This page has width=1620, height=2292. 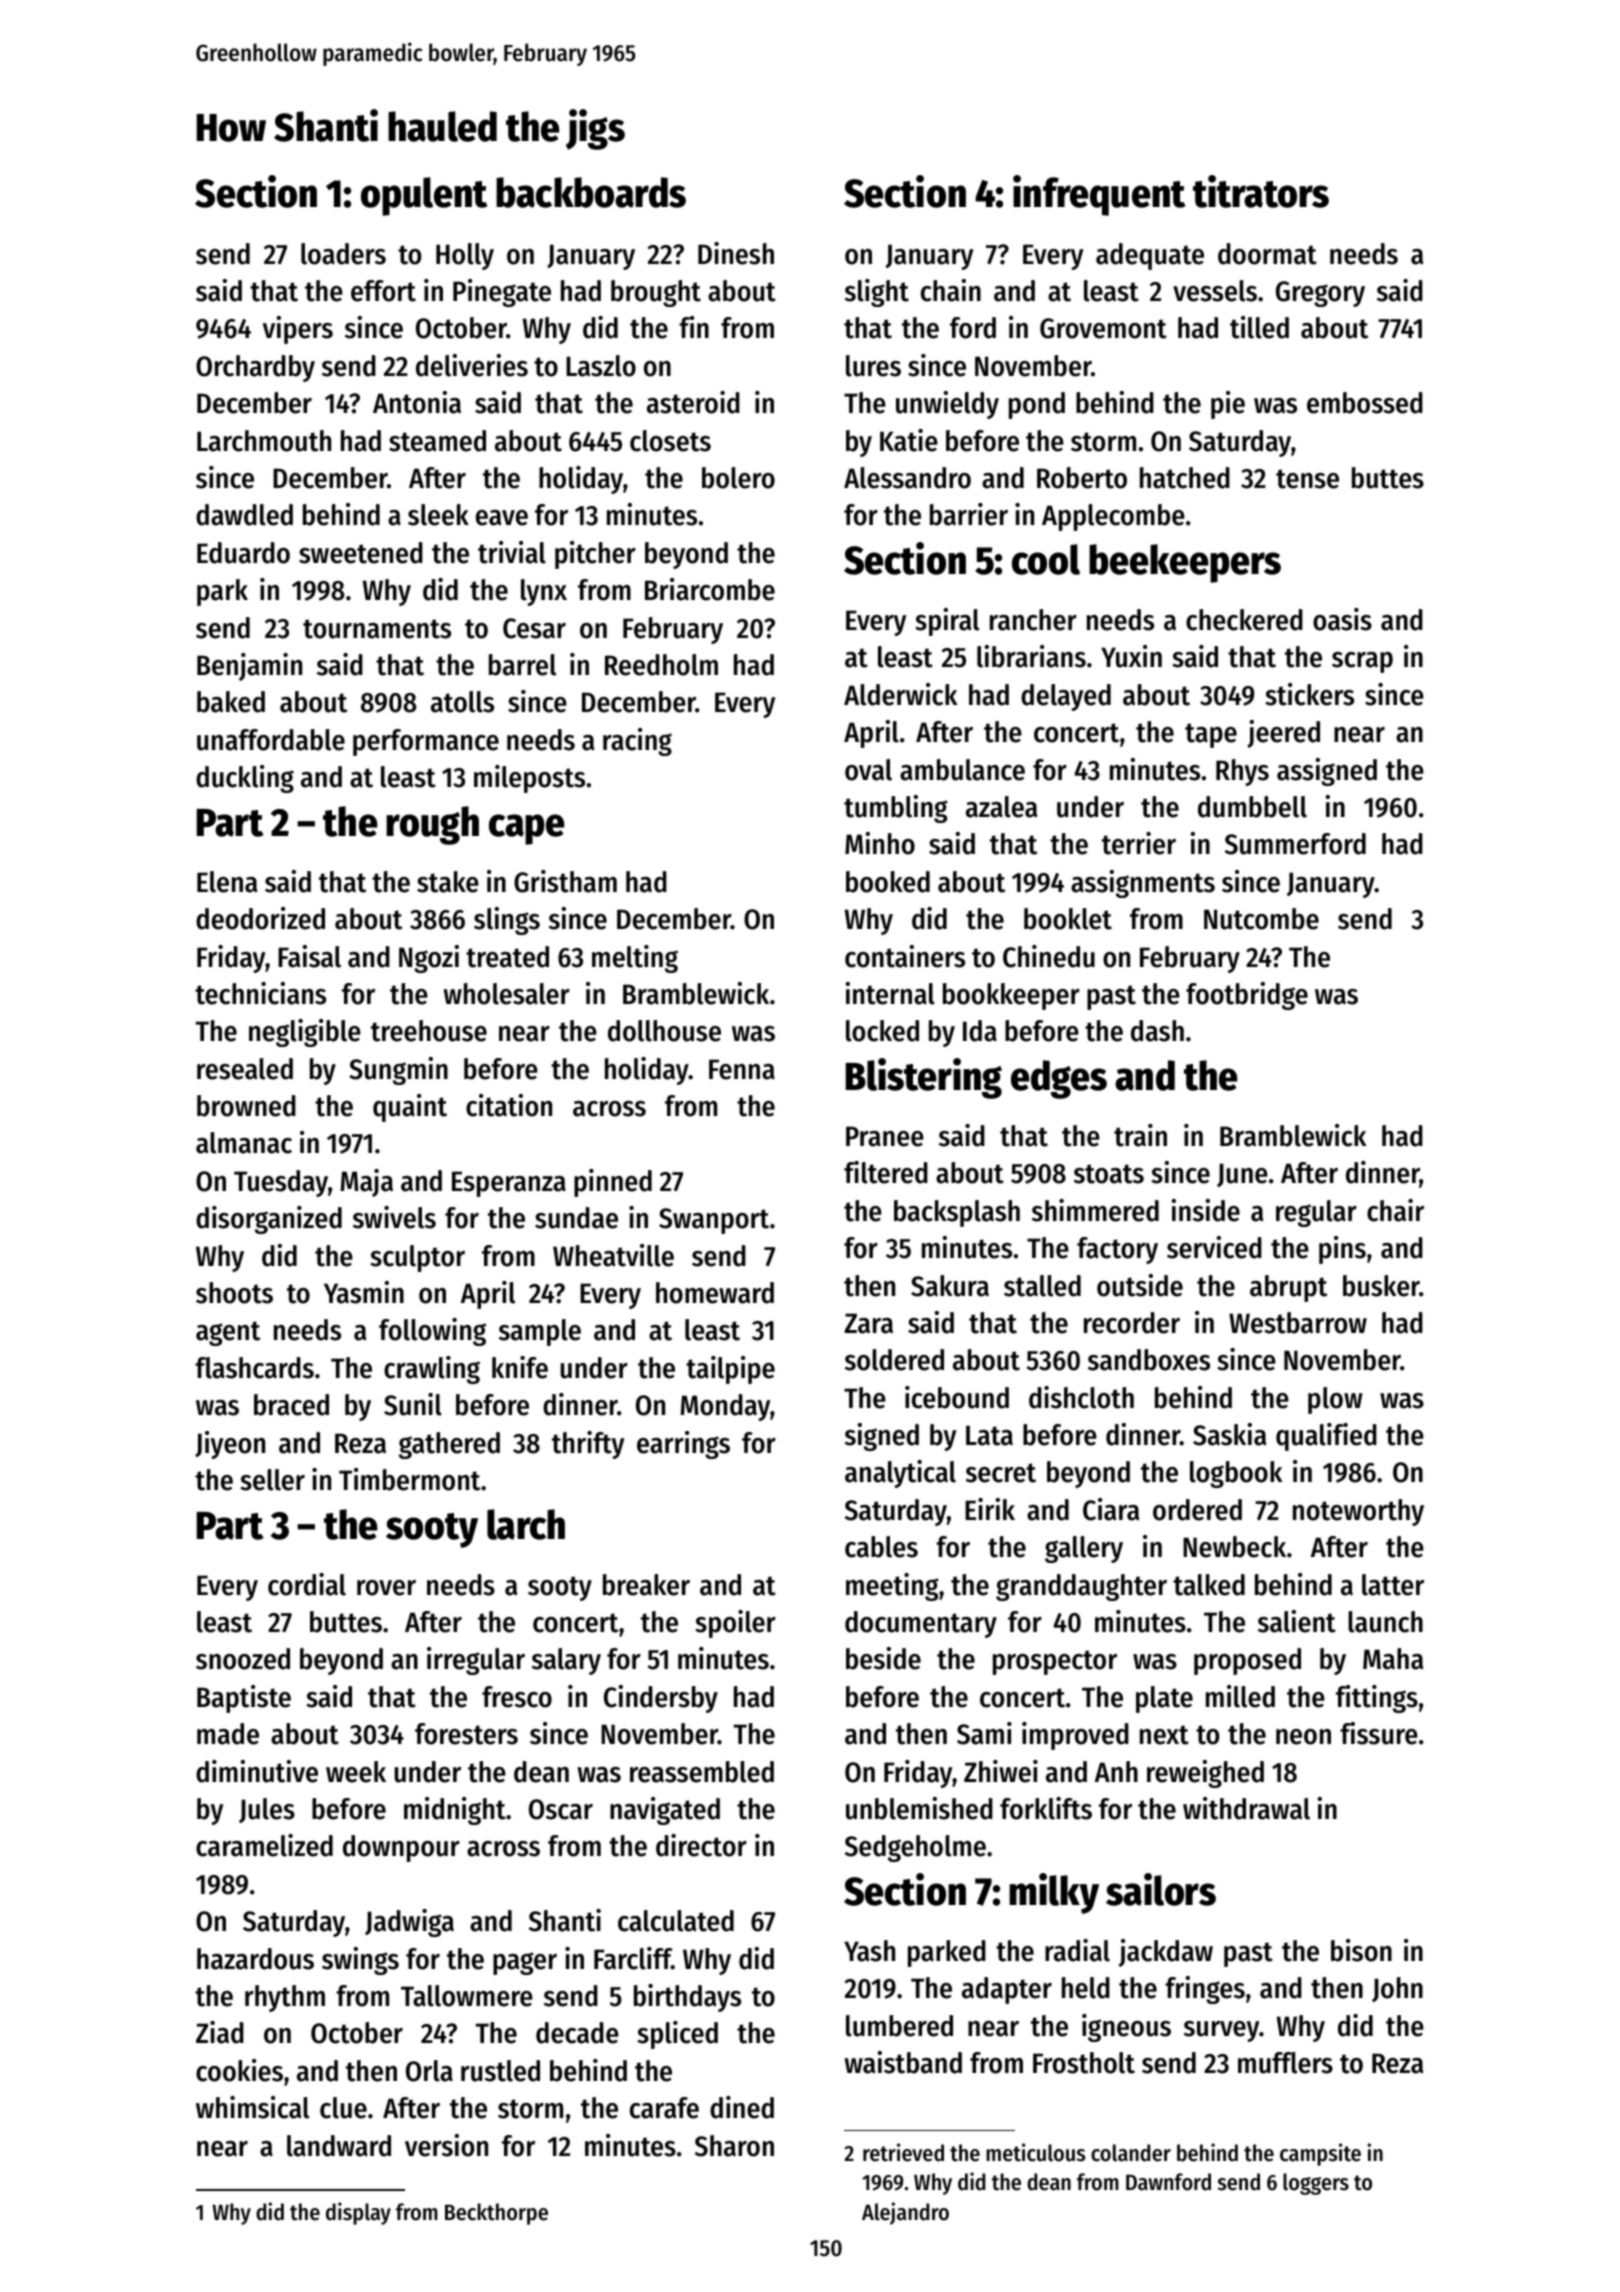 What do you see at coordinates (1157, 1031) in the page?
I see `dash` at bounding box center [1157, 1031].
